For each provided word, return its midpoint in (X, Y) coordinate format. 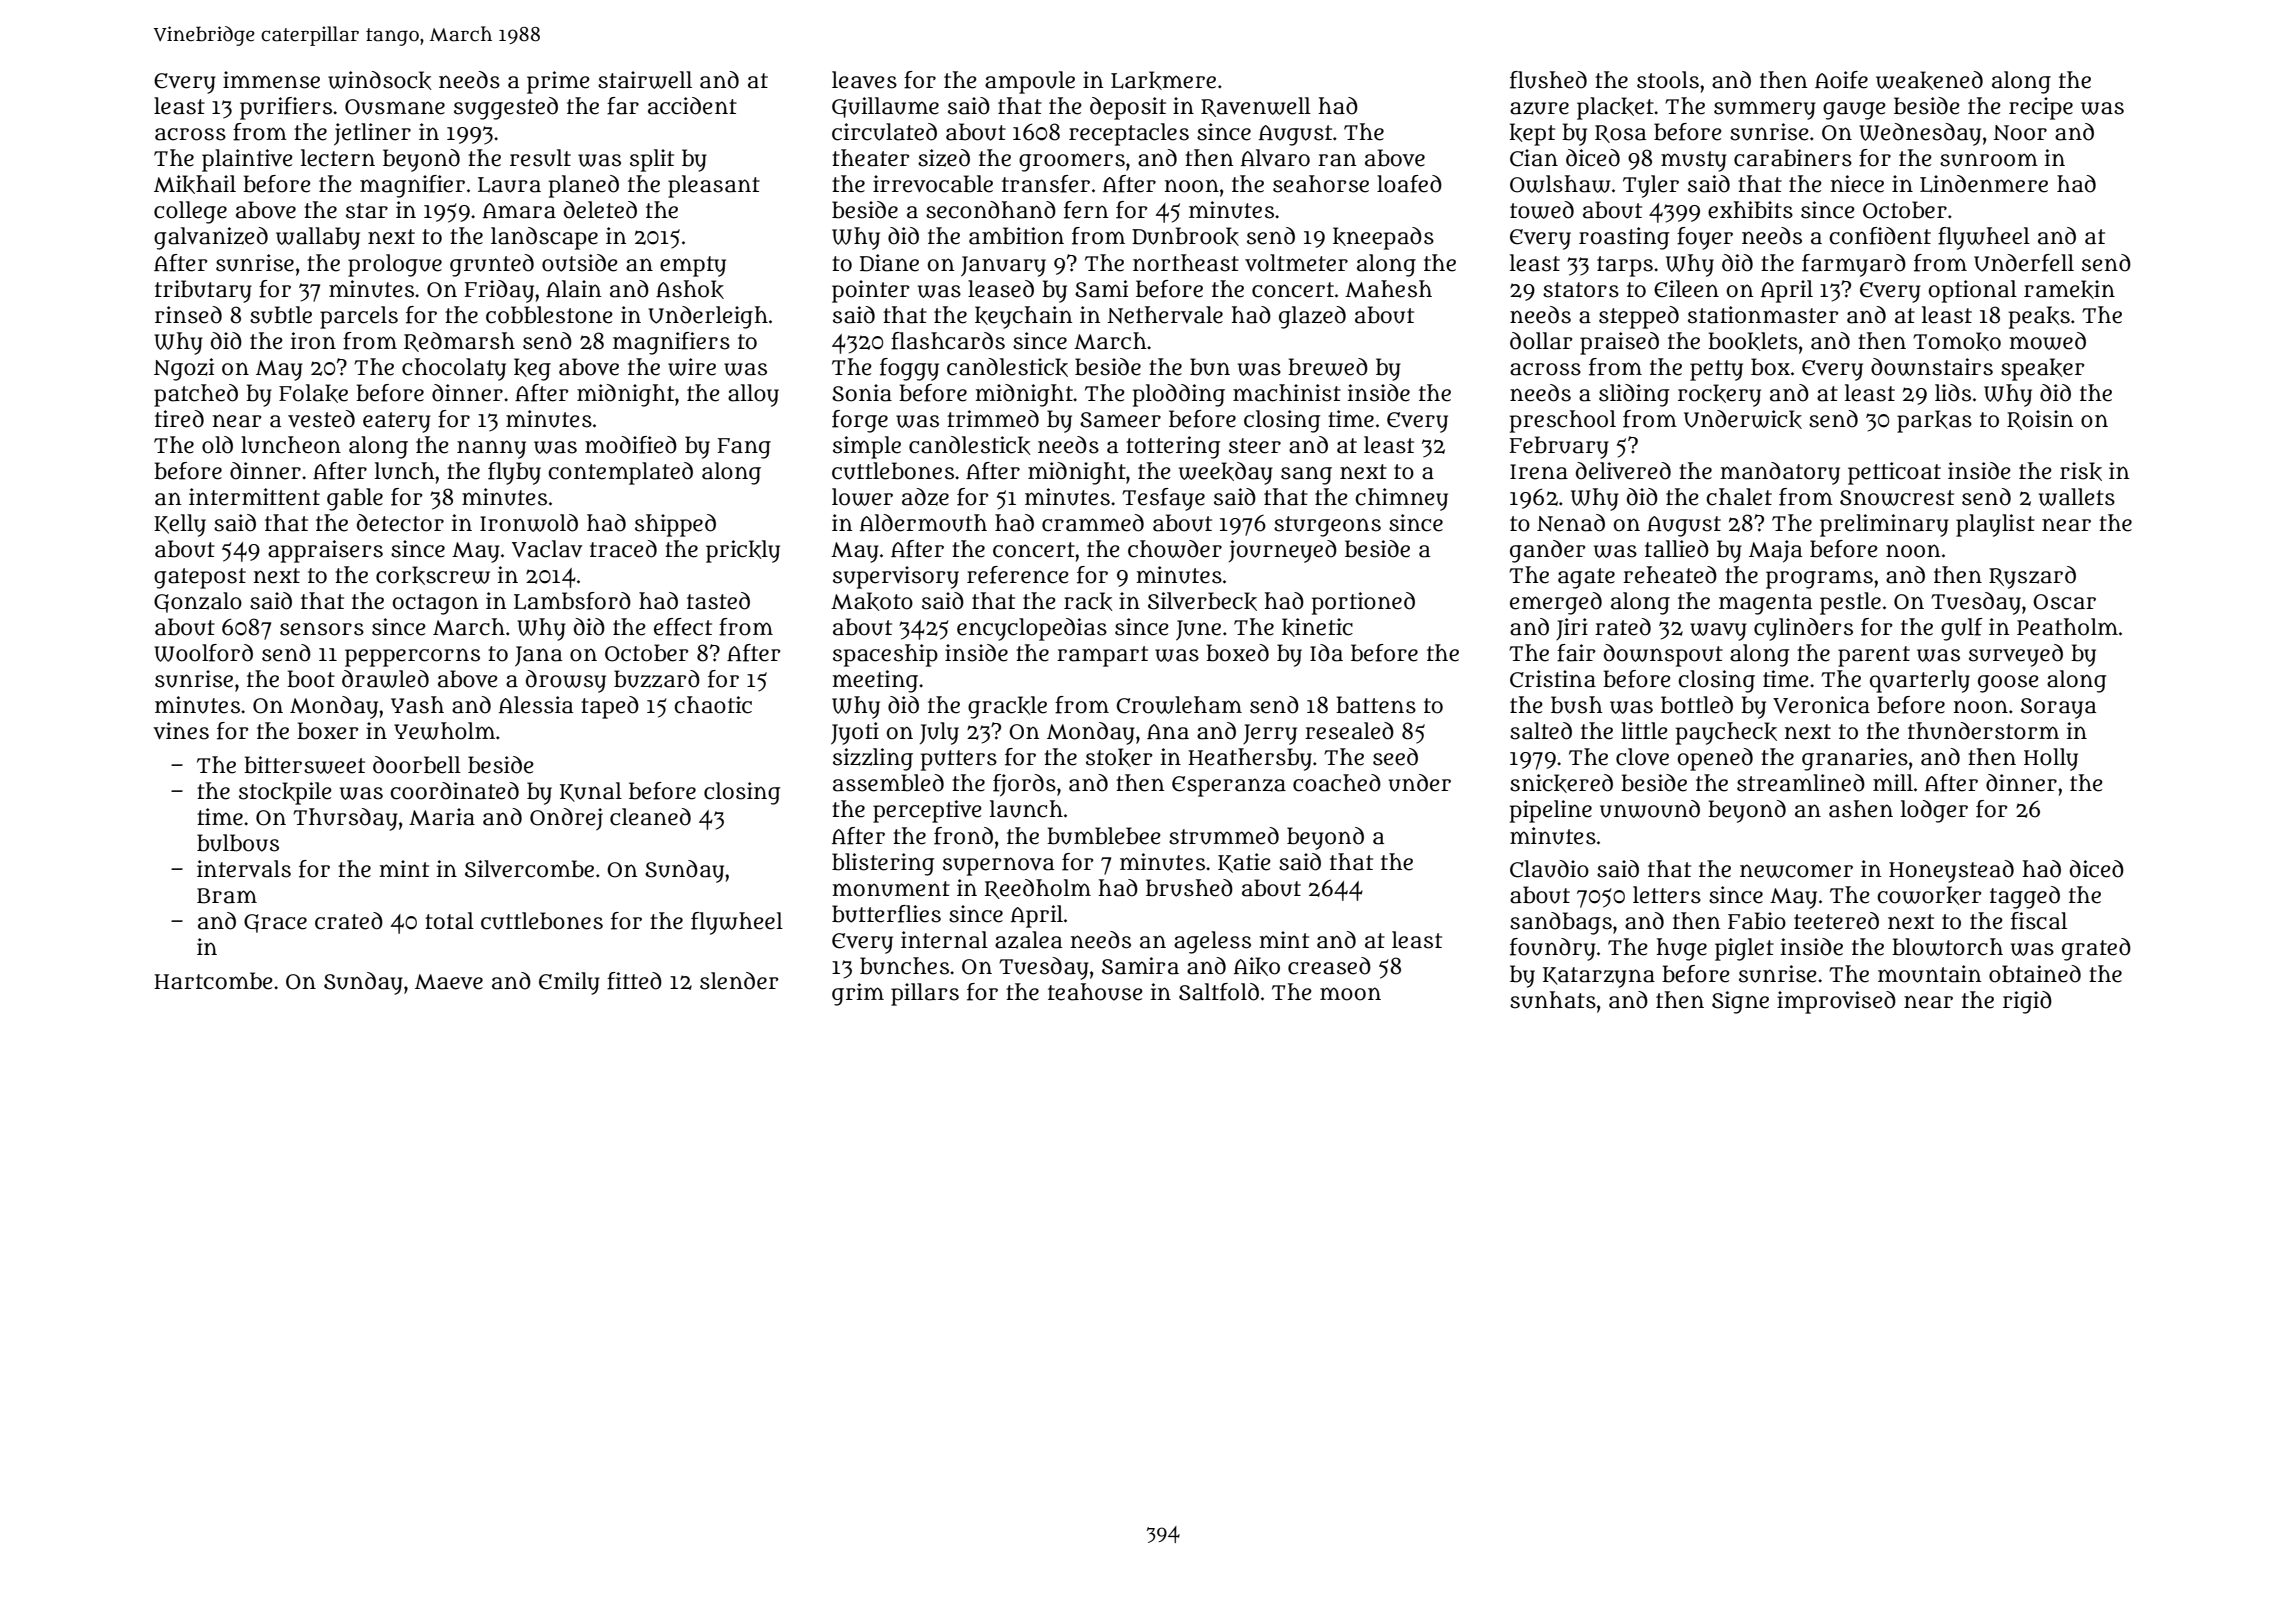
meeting (875, 681)
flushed (1548, 80)
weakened (1929, 80)
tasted (718, 601)
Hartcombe (213, 981)
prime (558, 82)
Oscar (2064, 602)
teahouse (1095, 992)
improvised (1836, 1002)
